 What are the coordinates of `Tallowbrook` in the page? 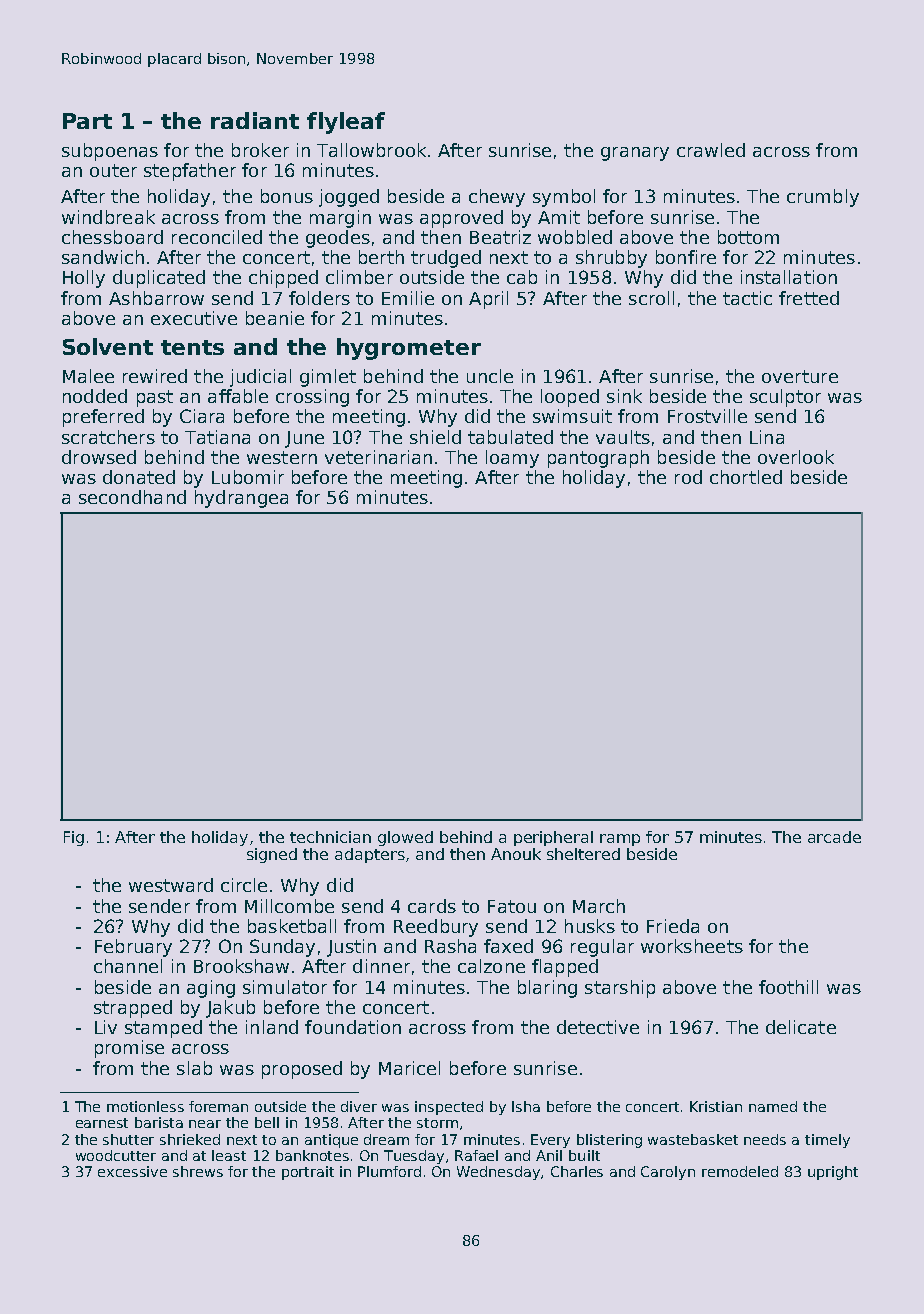 It's located at (371, 150).
